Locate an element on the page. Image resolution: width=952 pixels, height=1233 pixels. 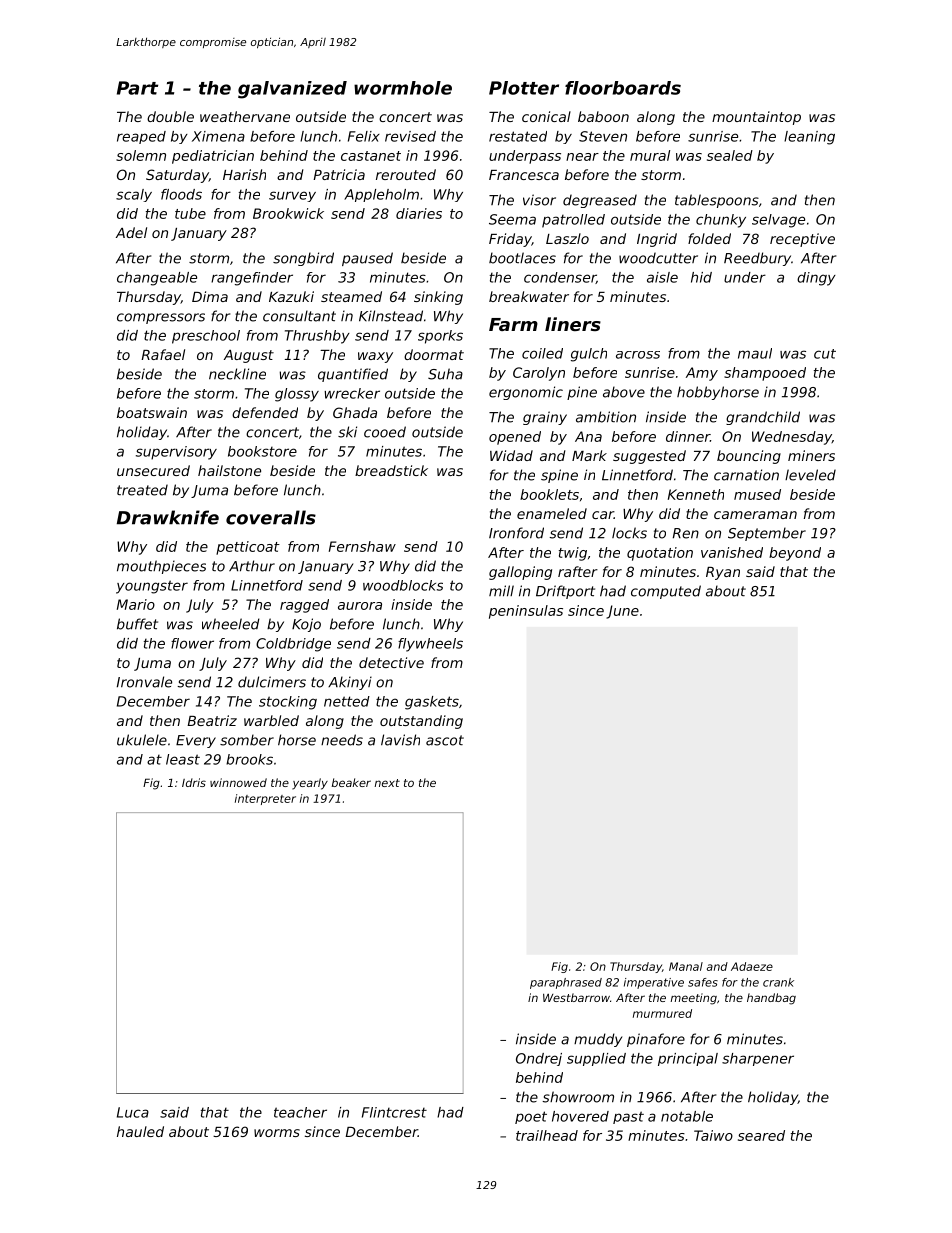
defended is located at coordinates (265, 412).
